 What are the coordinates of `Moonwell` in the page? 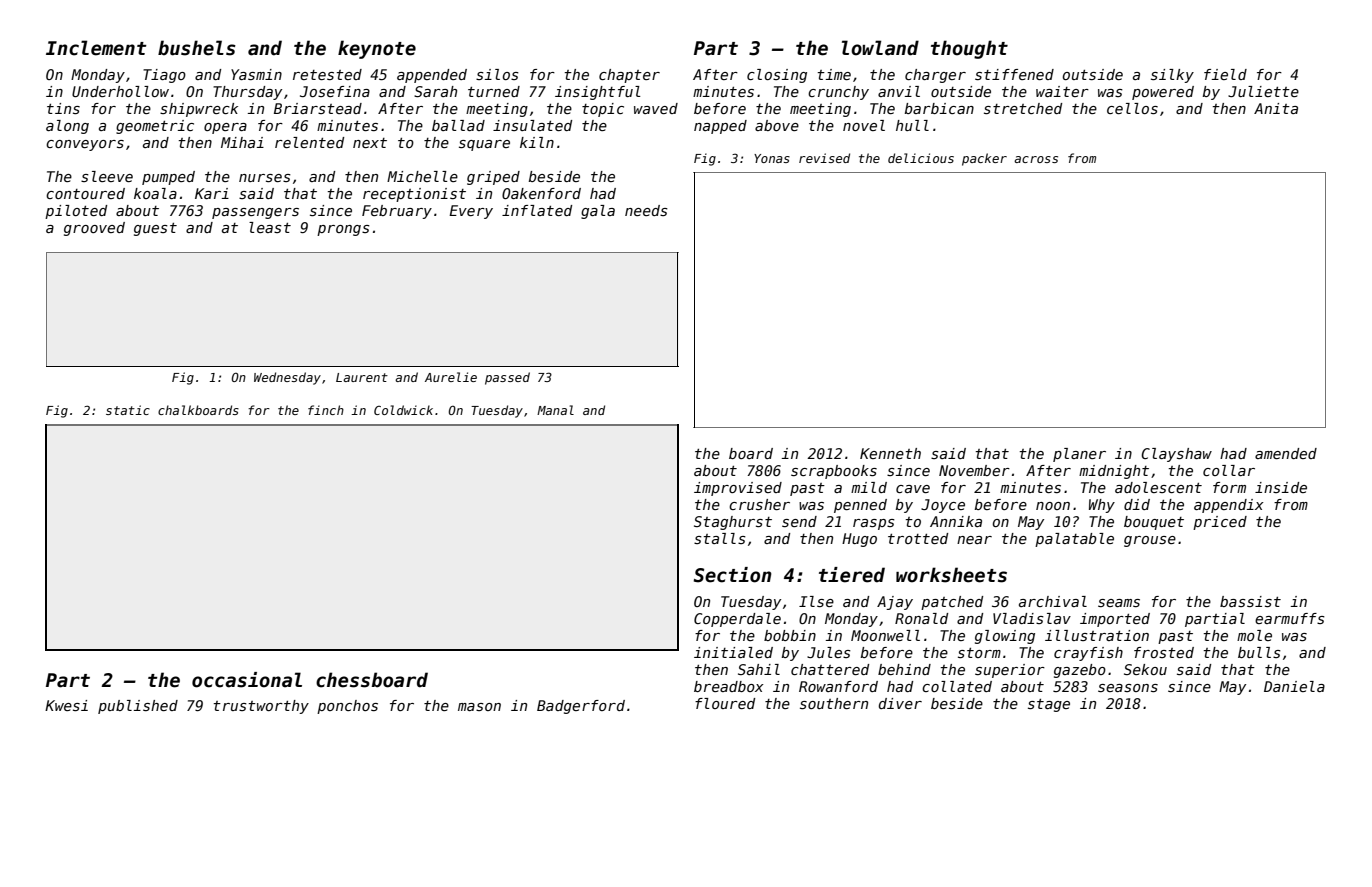 It's located at (885, 635).
